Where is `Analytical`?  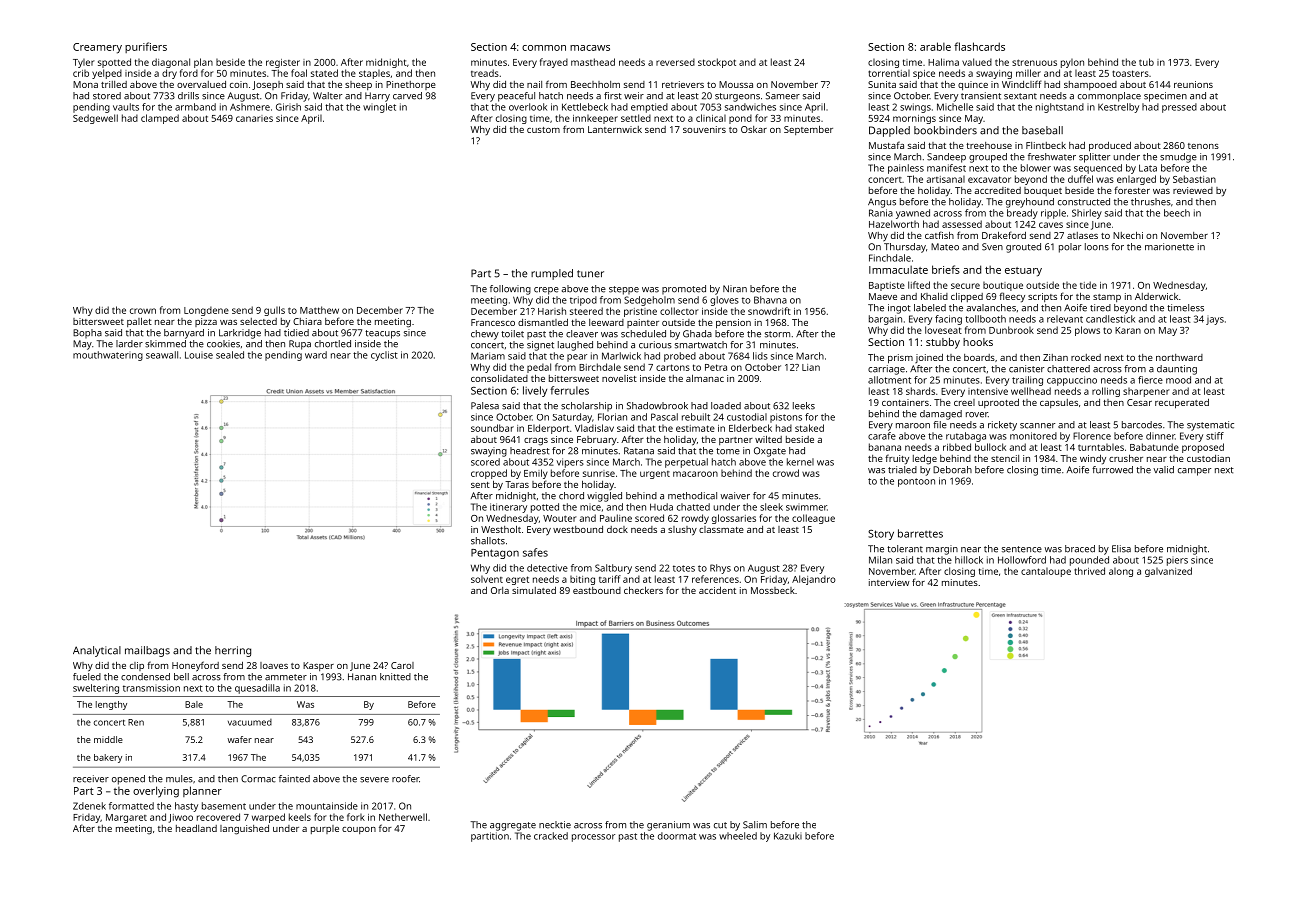 Analytical is located at coordinates (97, 651).
